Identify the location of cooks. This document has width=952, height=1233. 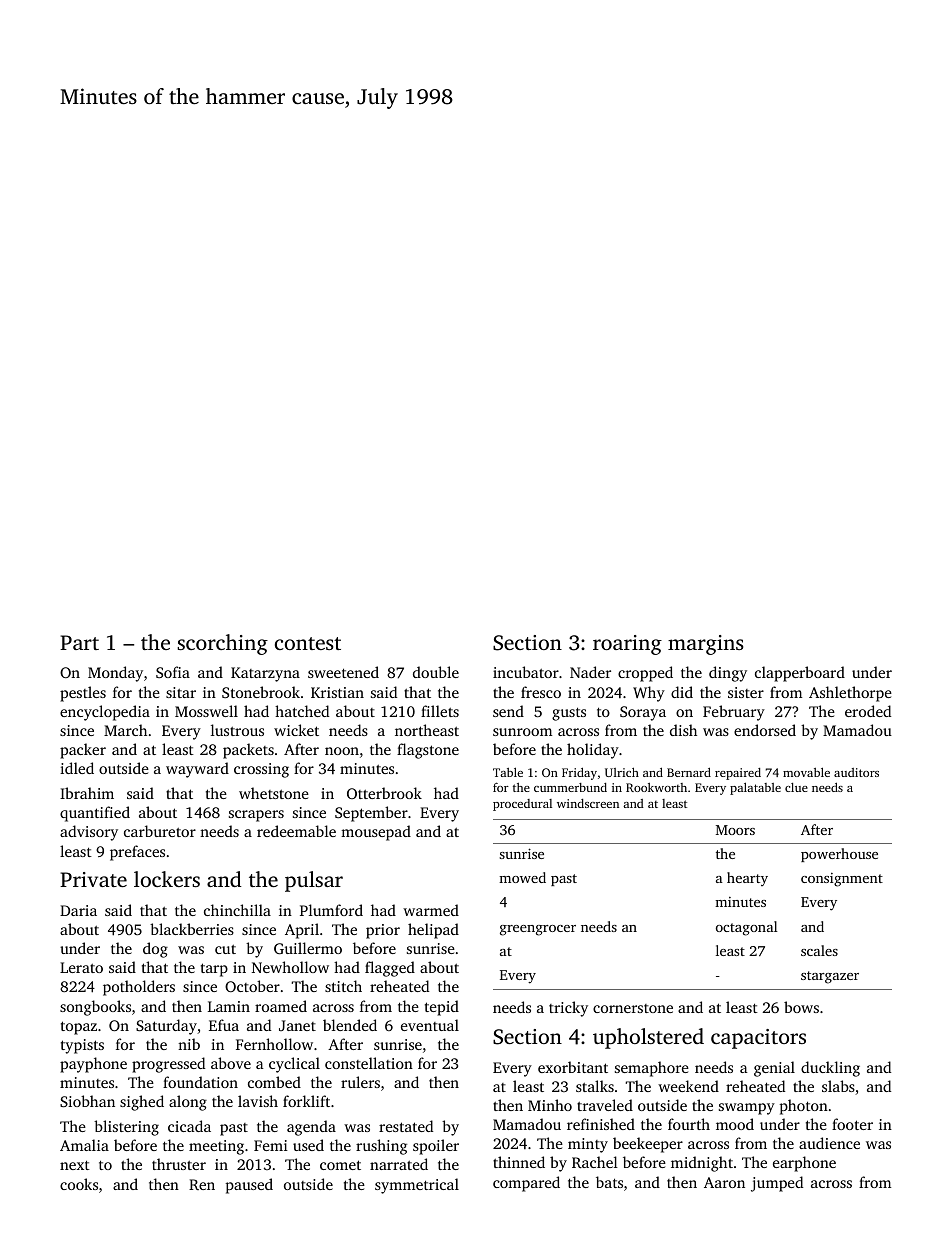
(79, 1184).
